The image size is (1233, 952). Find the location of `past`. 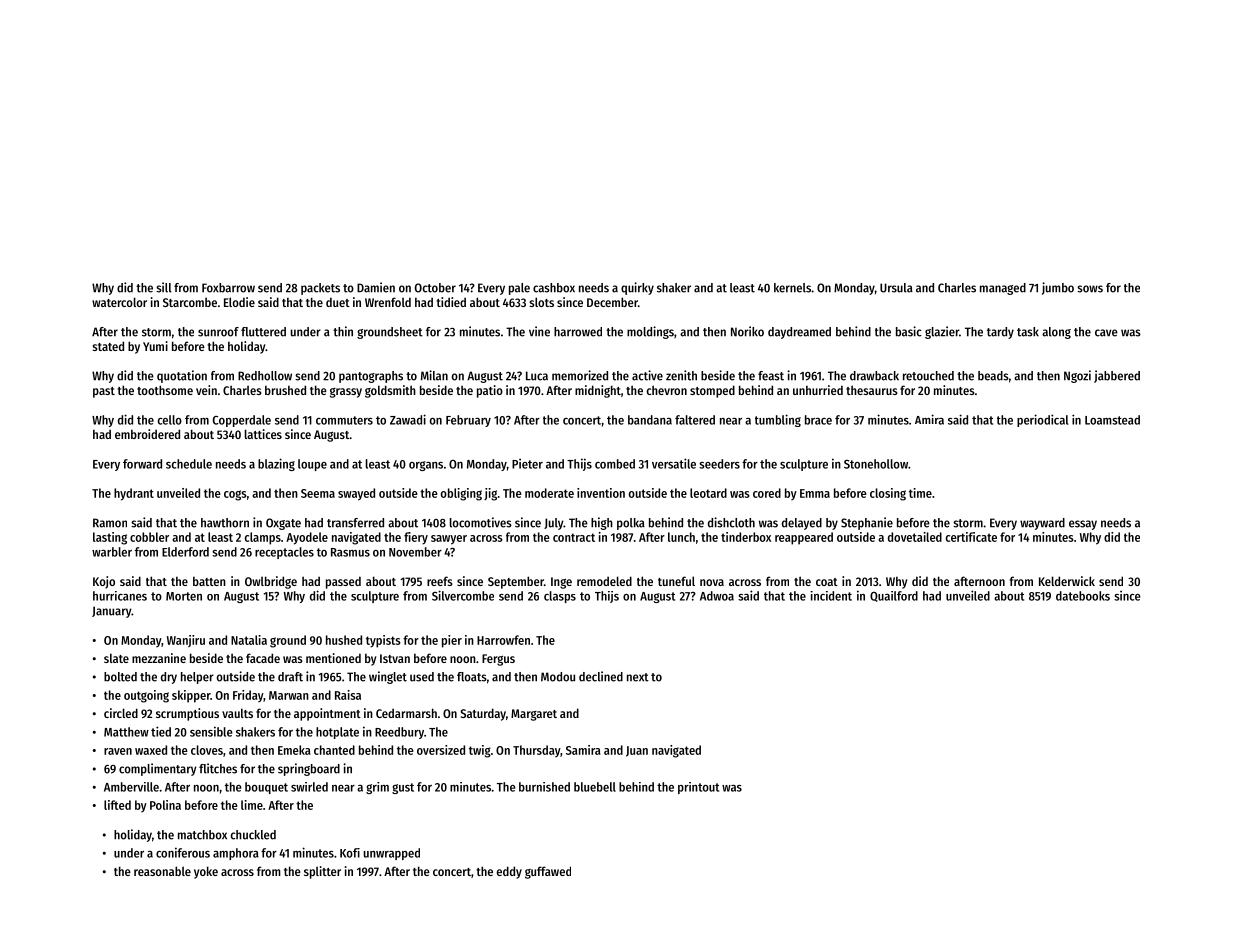

past is located at coordinates (104, 392).
